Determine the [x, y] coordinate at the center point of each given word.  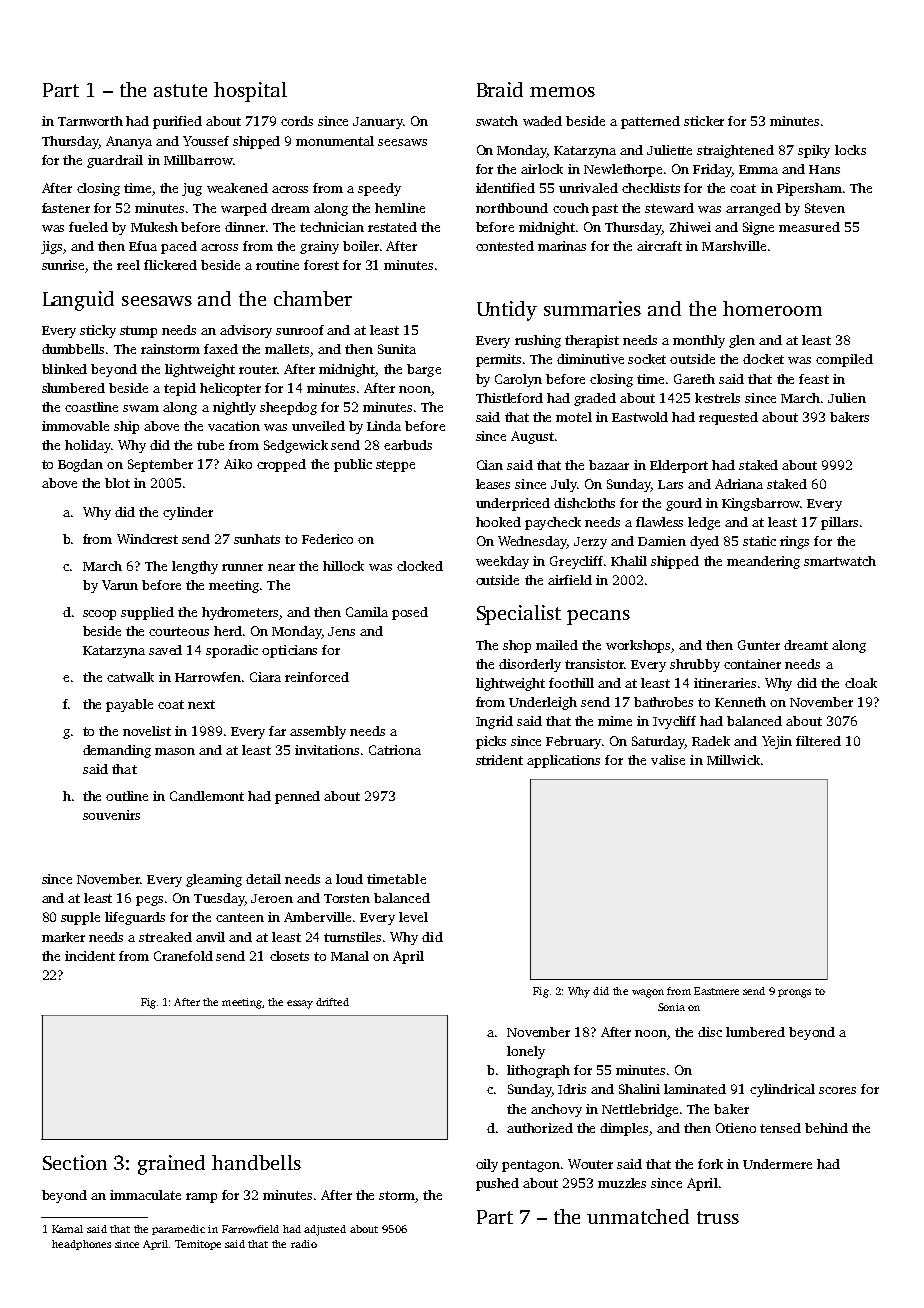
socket [647, 359]
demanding [117, 751]
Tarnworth [90, 121]
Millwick [733, 760]
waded [542, 121]
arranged [753, 209]
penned [297, 797]
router [258, 369]
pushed [497, 1184]
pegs [149, 901]
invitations [327, 750]
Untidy [507, 311]
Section [75, 1162]
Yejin [777, 742]
